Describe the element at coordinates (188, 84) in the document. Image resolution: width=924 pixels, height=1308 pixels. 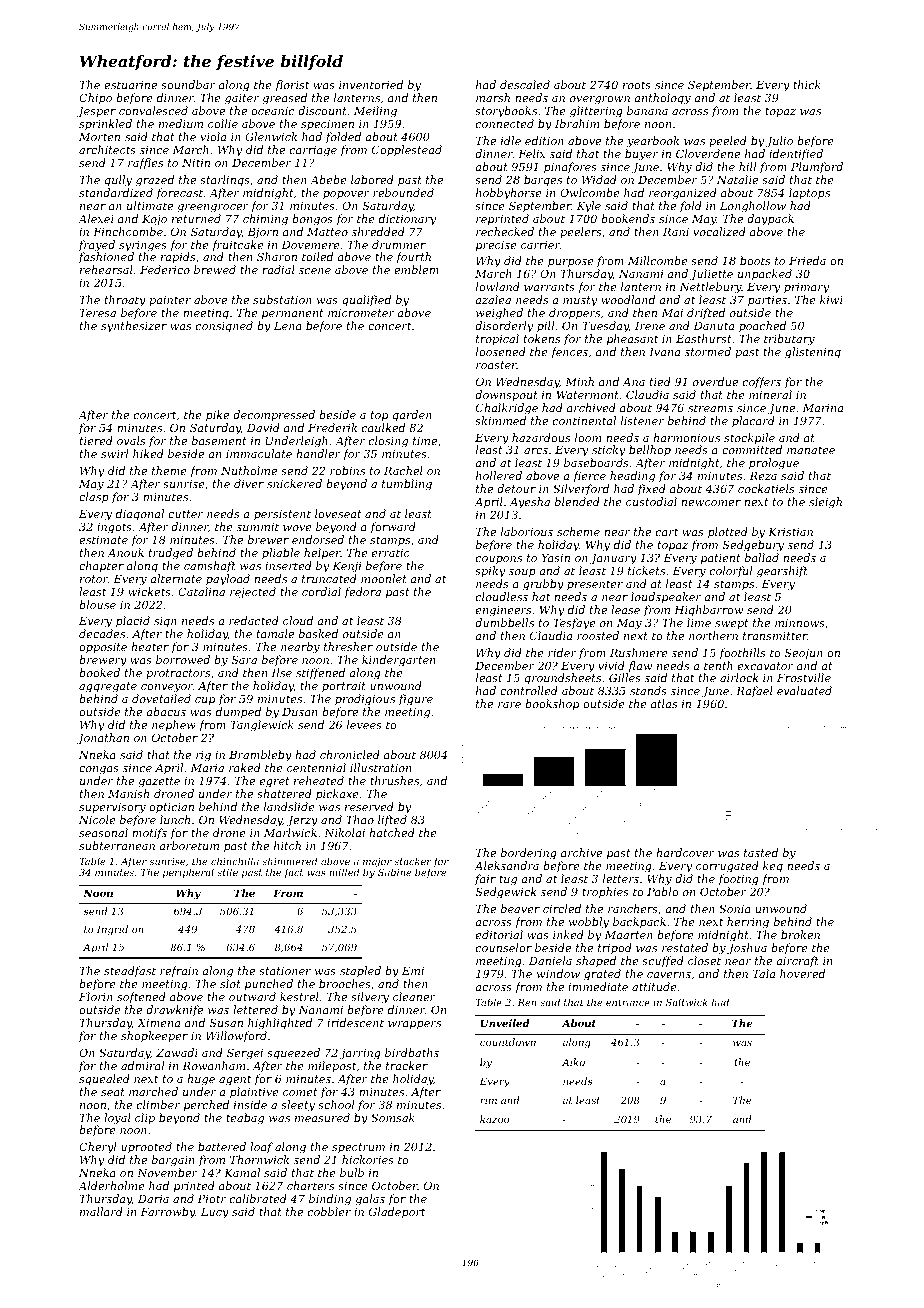
I see `soundbar` at that location.
